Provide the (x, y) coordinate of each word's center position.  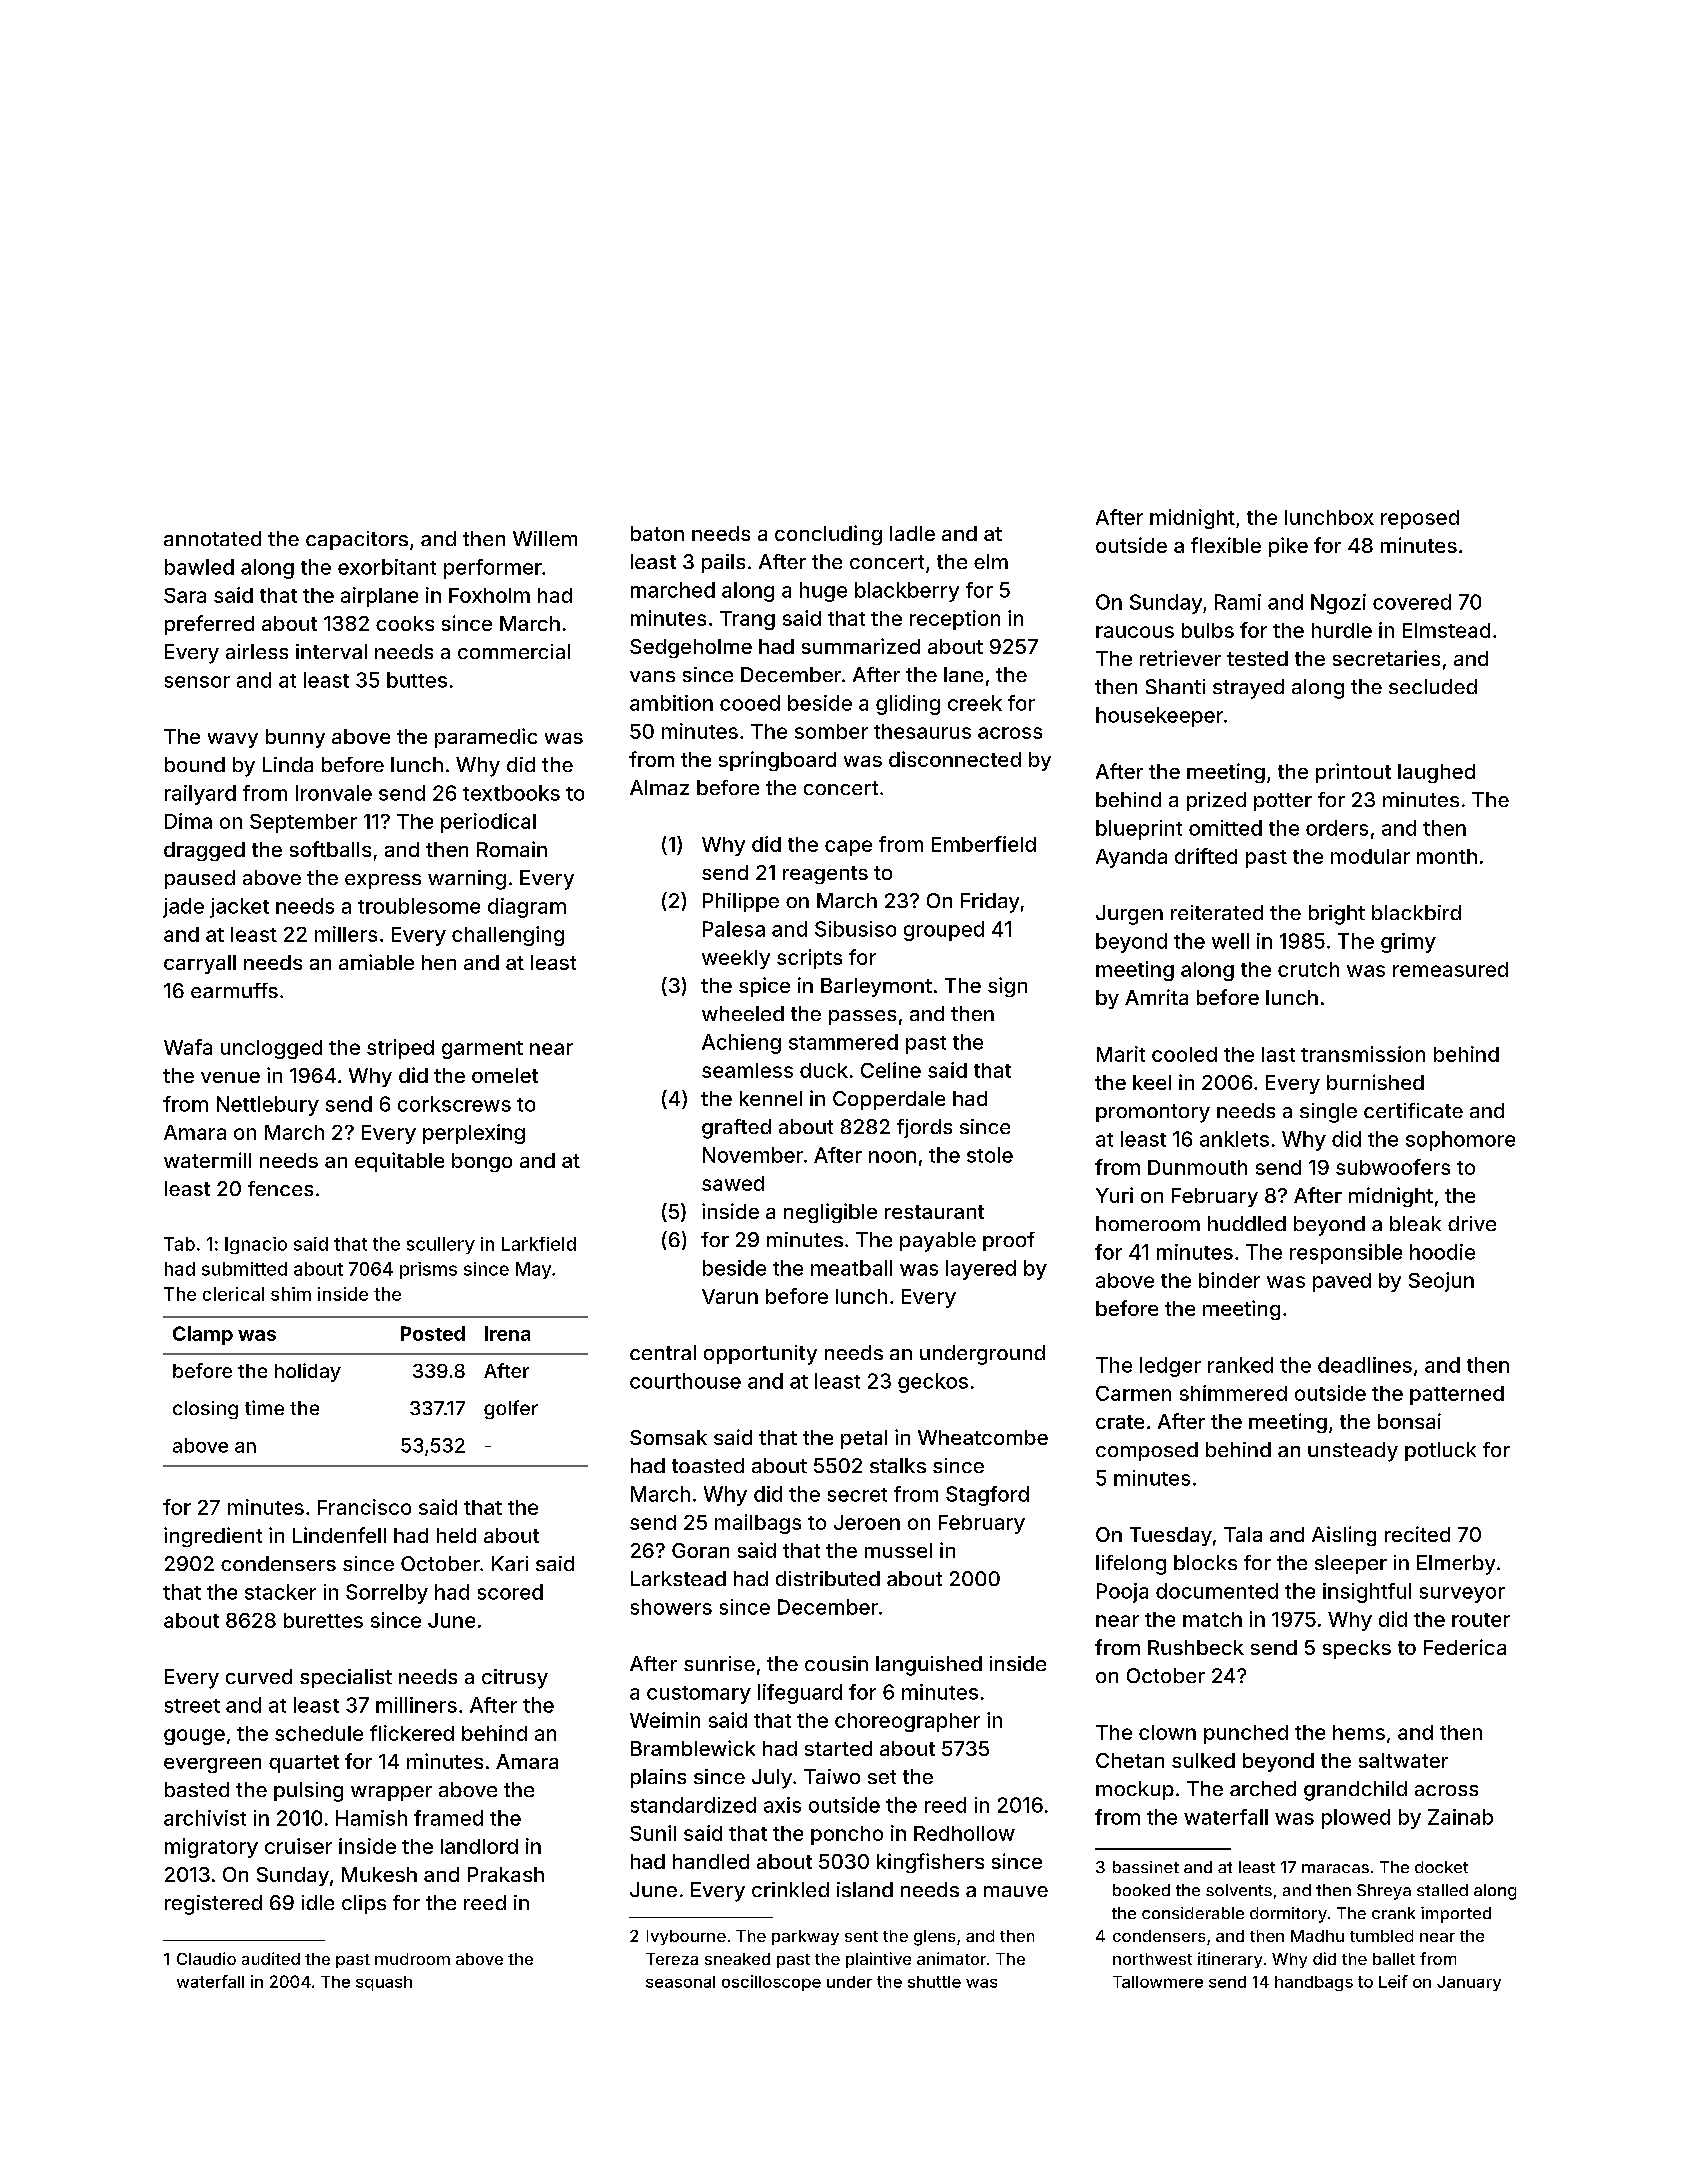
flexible (1226, 545)
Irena (507, 1333)
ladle (912, 533)
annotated (212, 538)
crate (1120, 1422)
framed (448, 1818)
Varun (730, 1296)
